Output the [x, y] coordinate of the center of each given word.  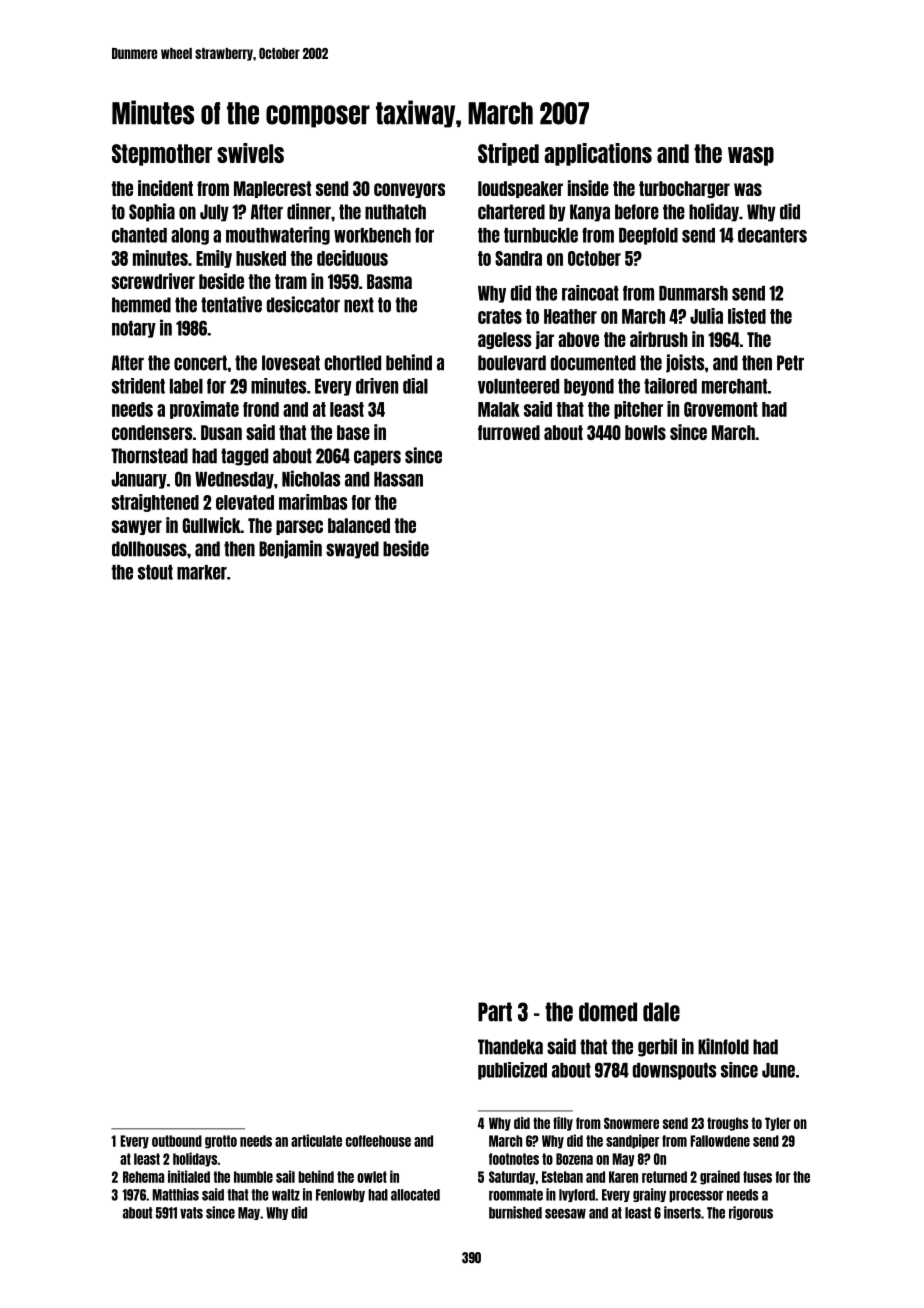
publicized [512, 1071]
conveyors [409, 190]
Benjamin [290, 549]
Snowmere [631, 1123]
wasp [751, 156]
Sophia [152, 212]
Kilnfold [723, 1046]
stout [155, 572]
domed [608, 1012]
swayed [352, 550]
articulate [316, 1140]
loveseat [291, 363]
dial [415, 386]
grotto [221, 1142]
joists [685, 363]
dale [661, 1012]
